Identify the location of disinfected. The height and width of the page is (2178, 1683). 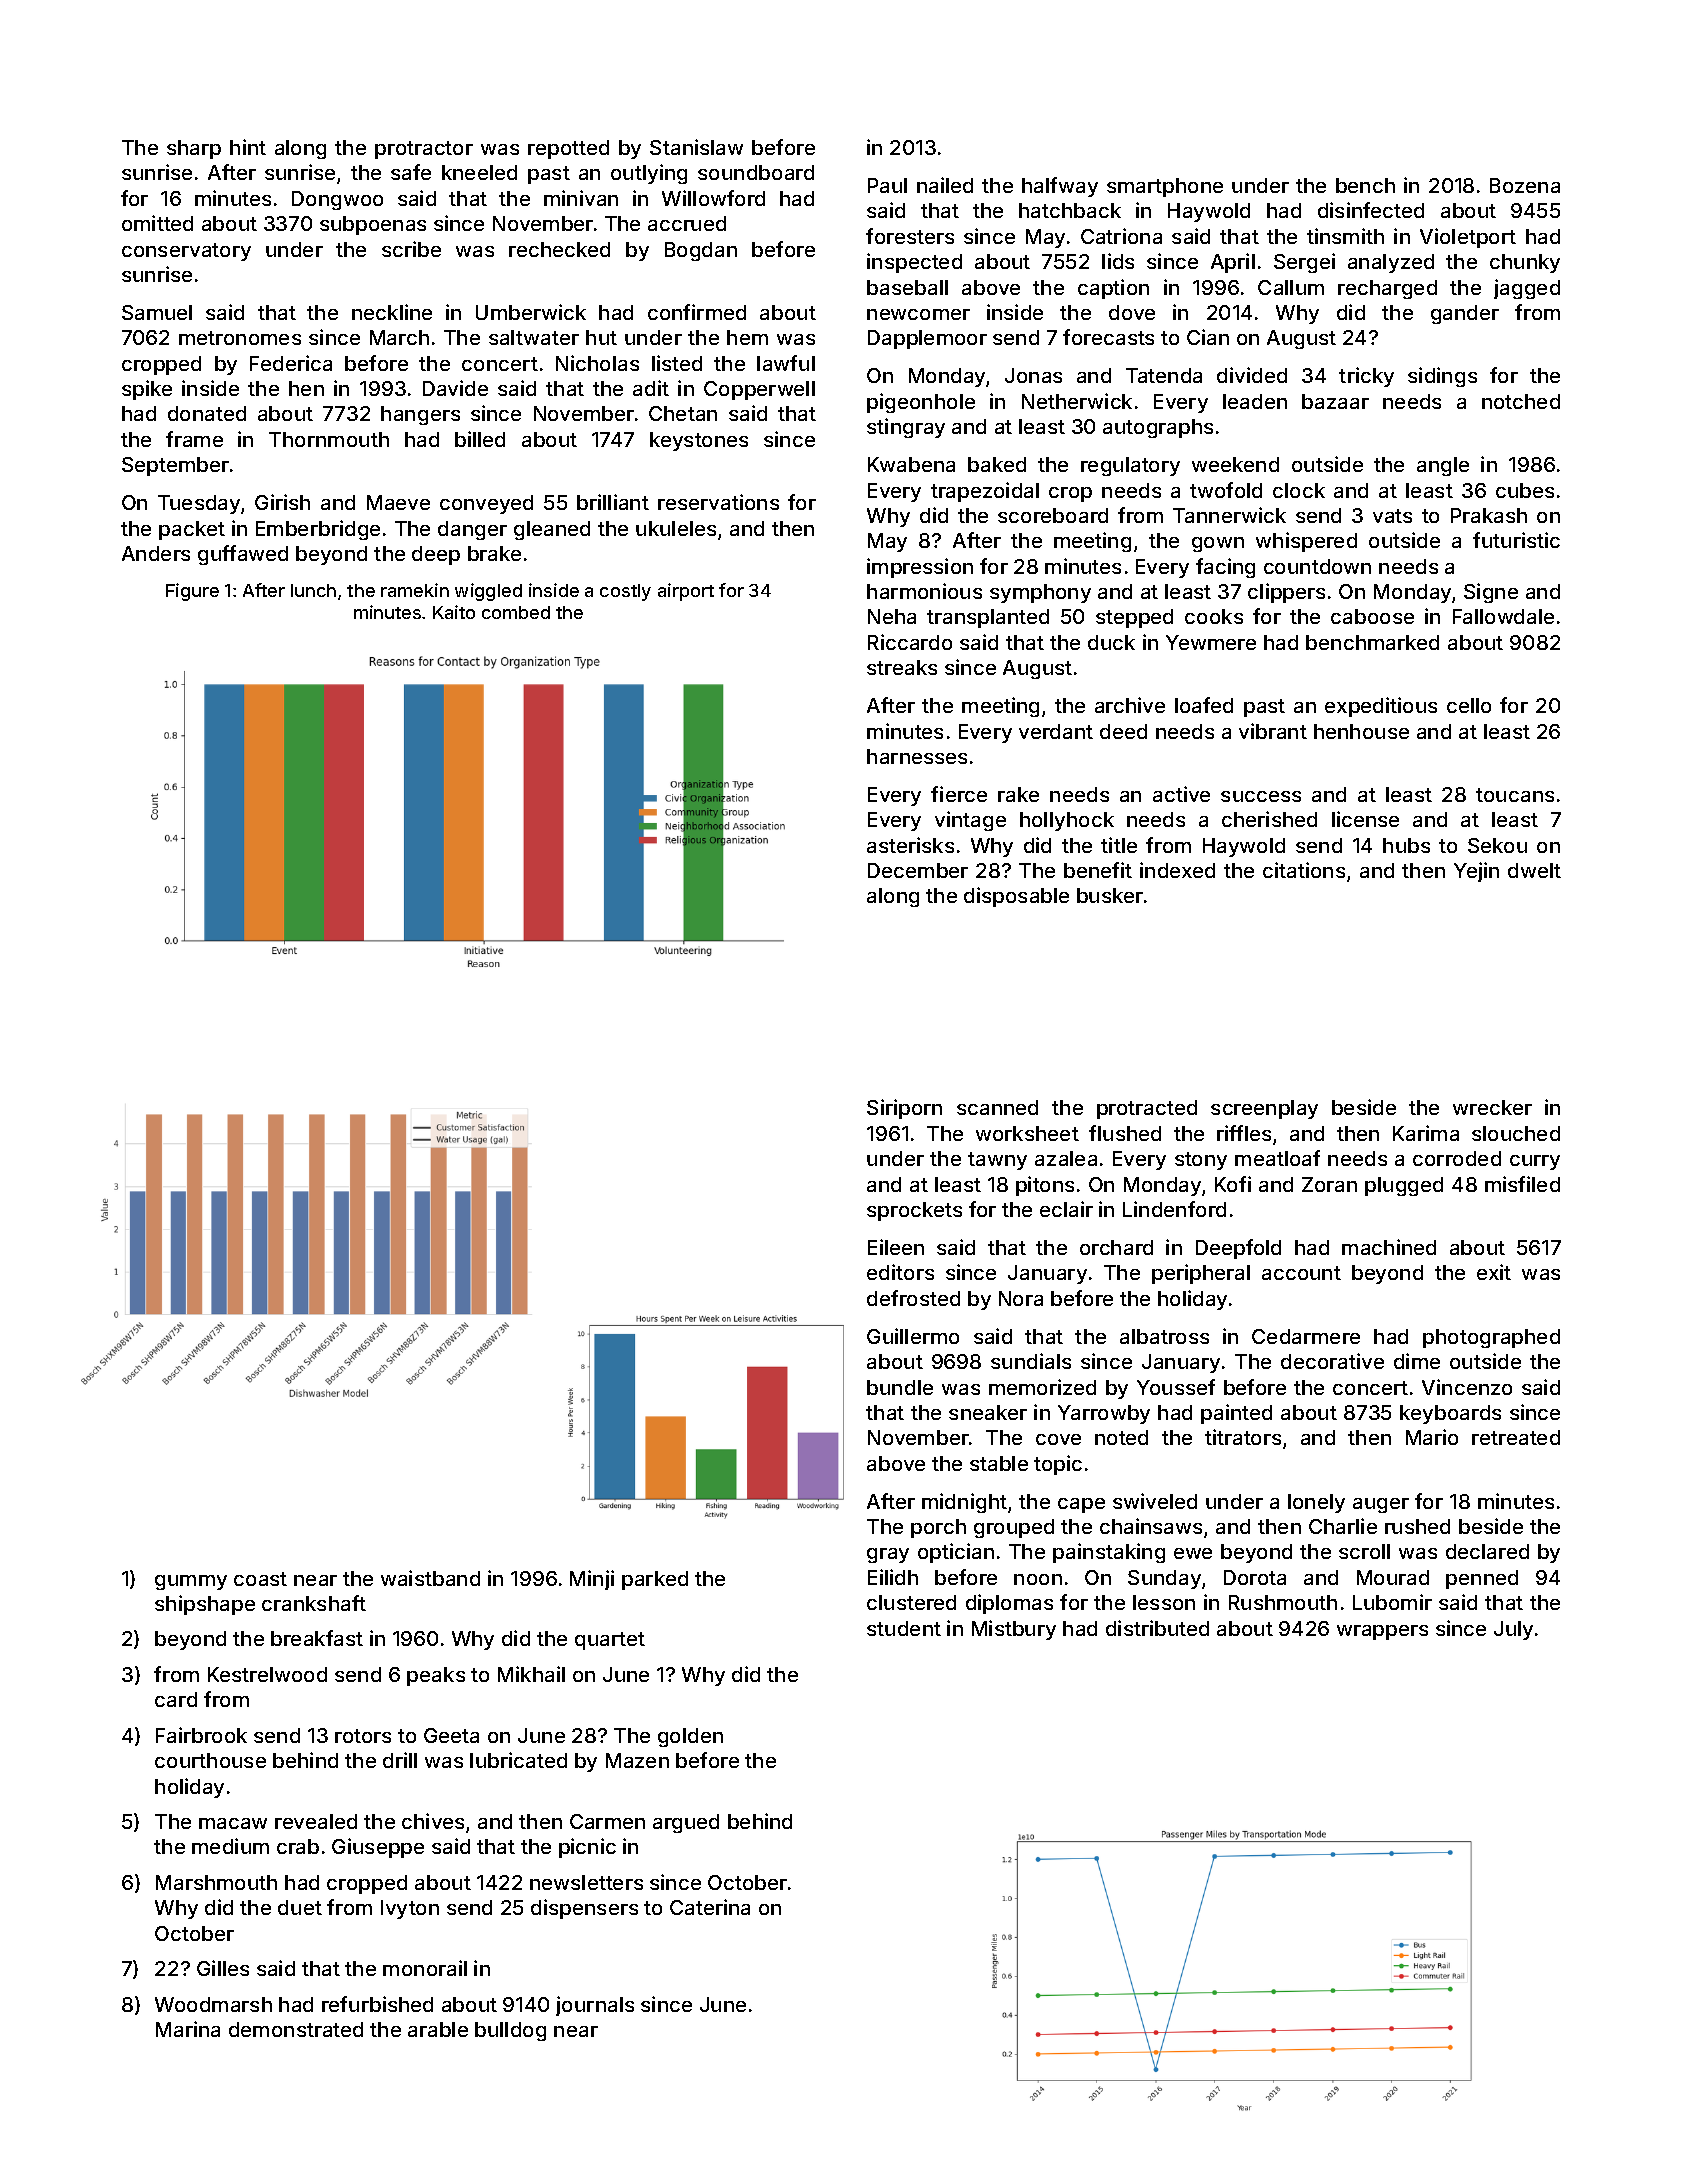
(1371, 210).
